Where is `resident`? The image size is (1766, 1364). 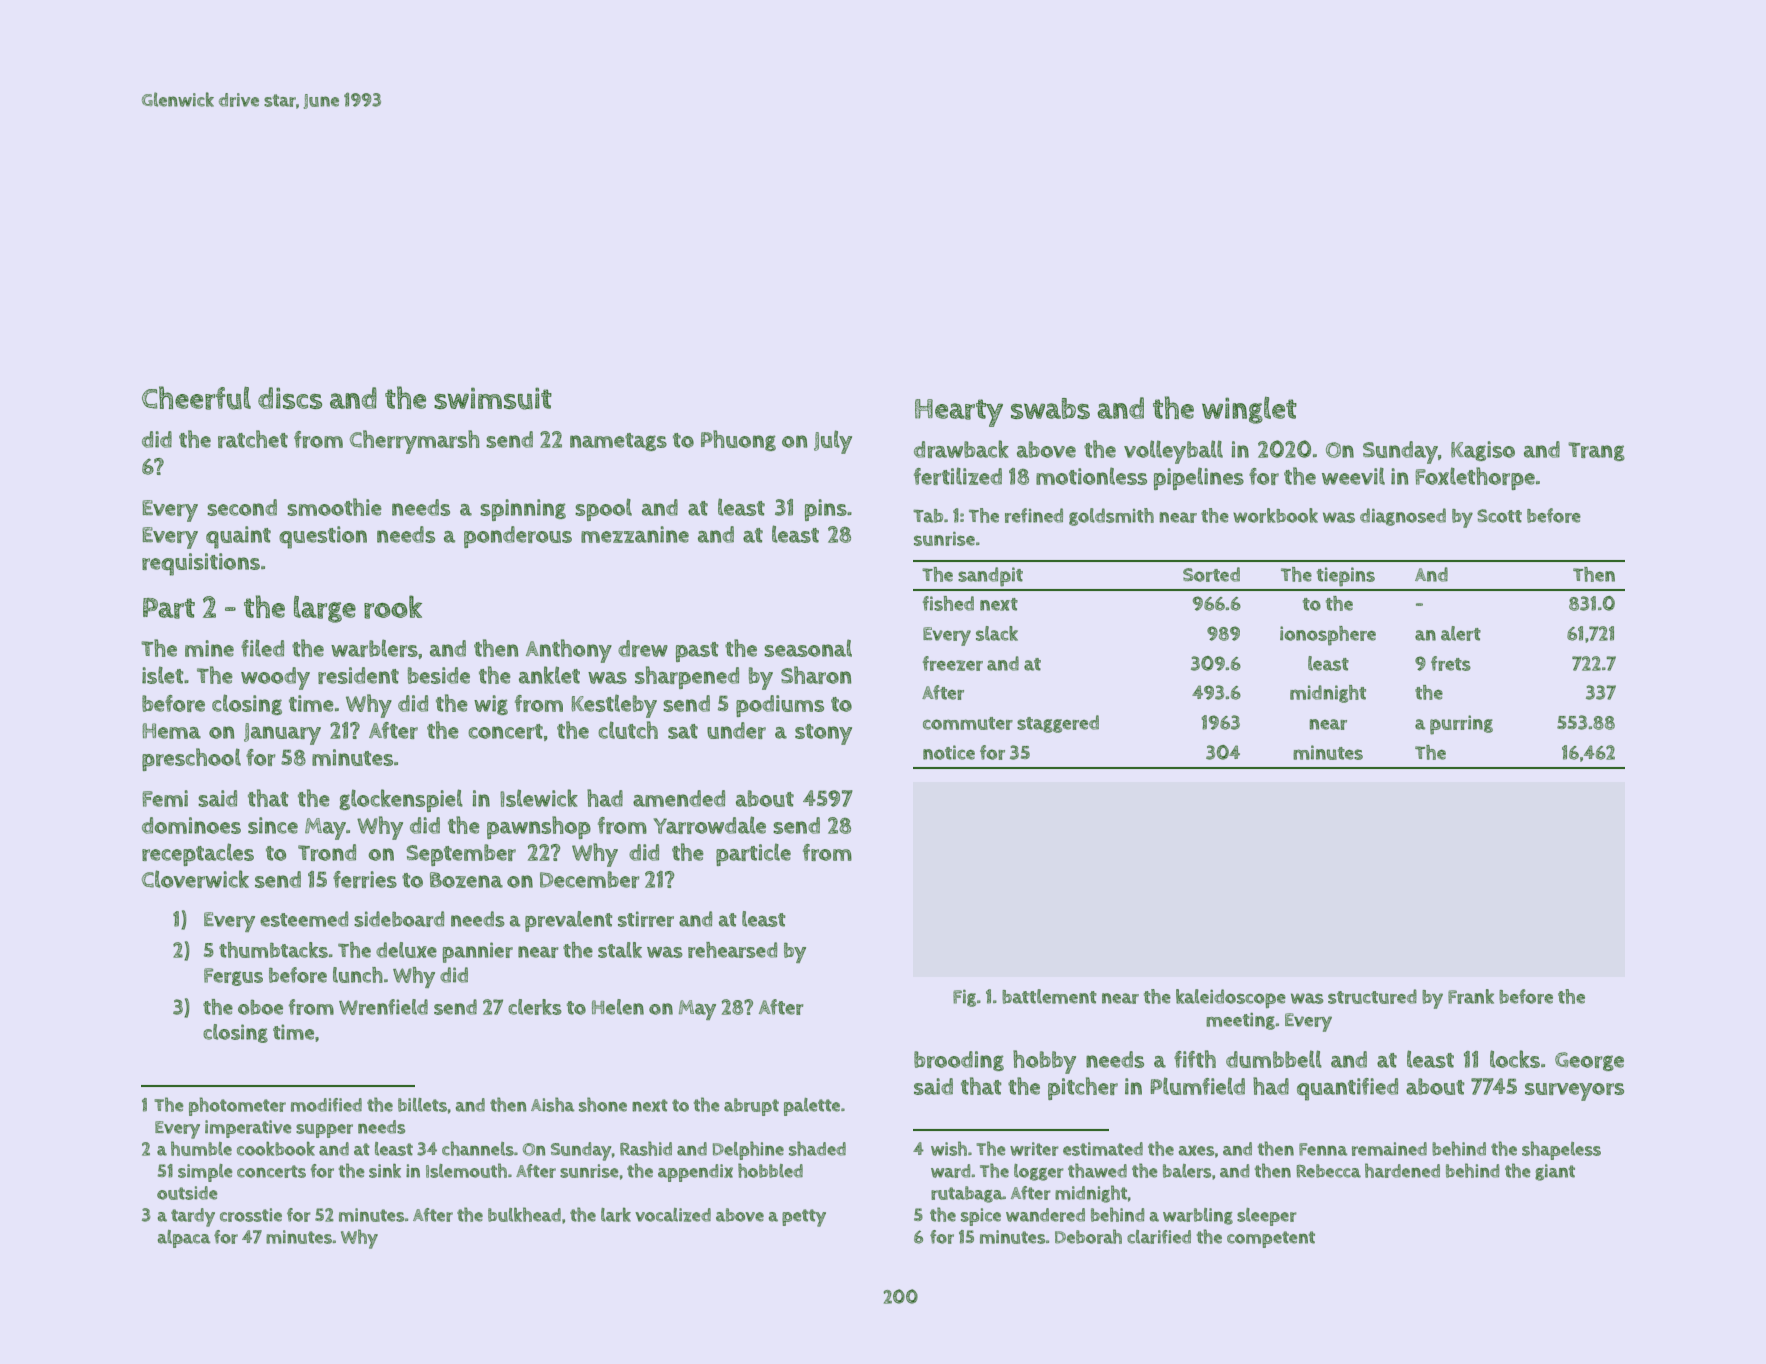
resident is located at coordinates (358, 675).
